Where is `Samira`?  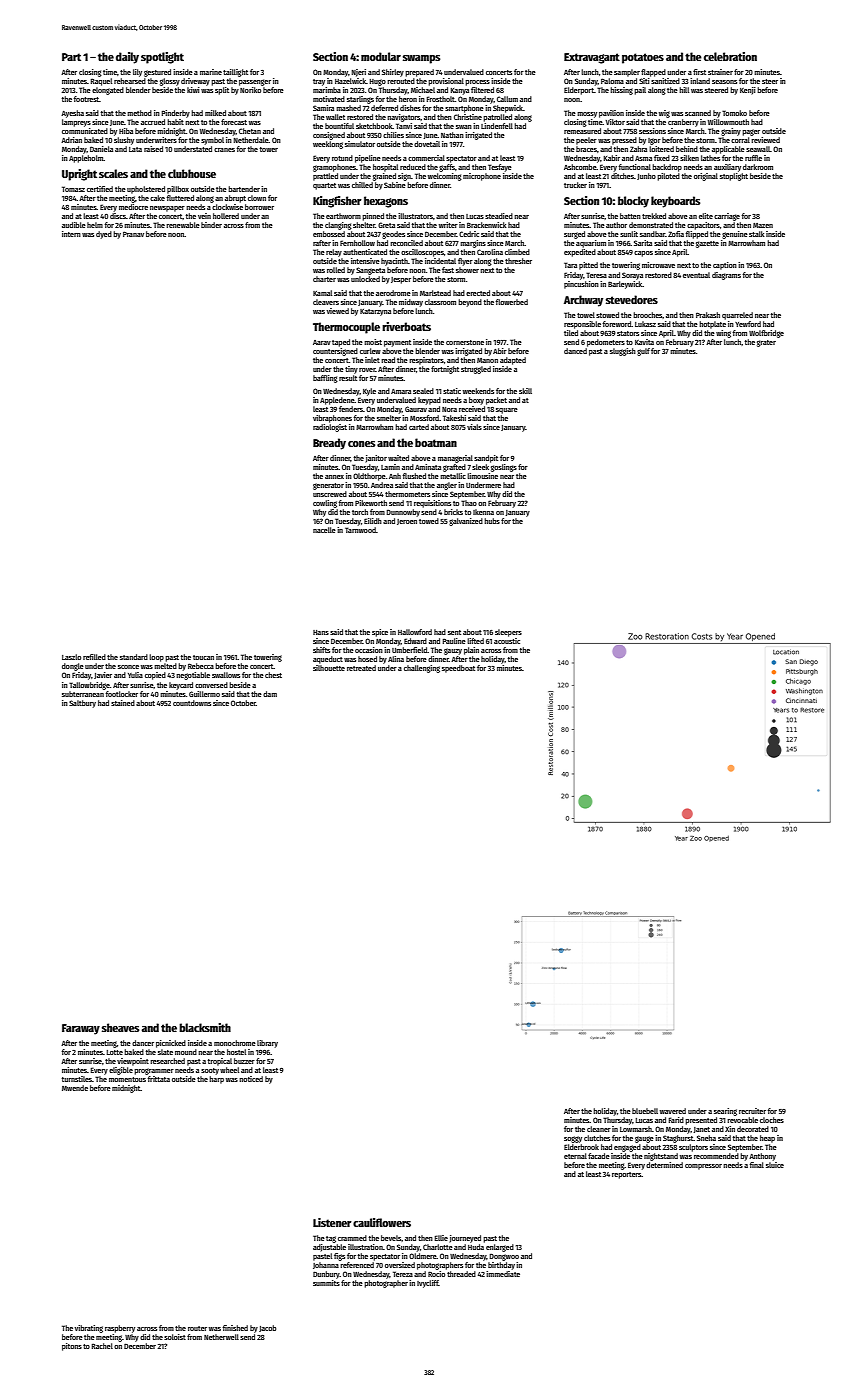
Samira is located at coordinates (323, 108).
